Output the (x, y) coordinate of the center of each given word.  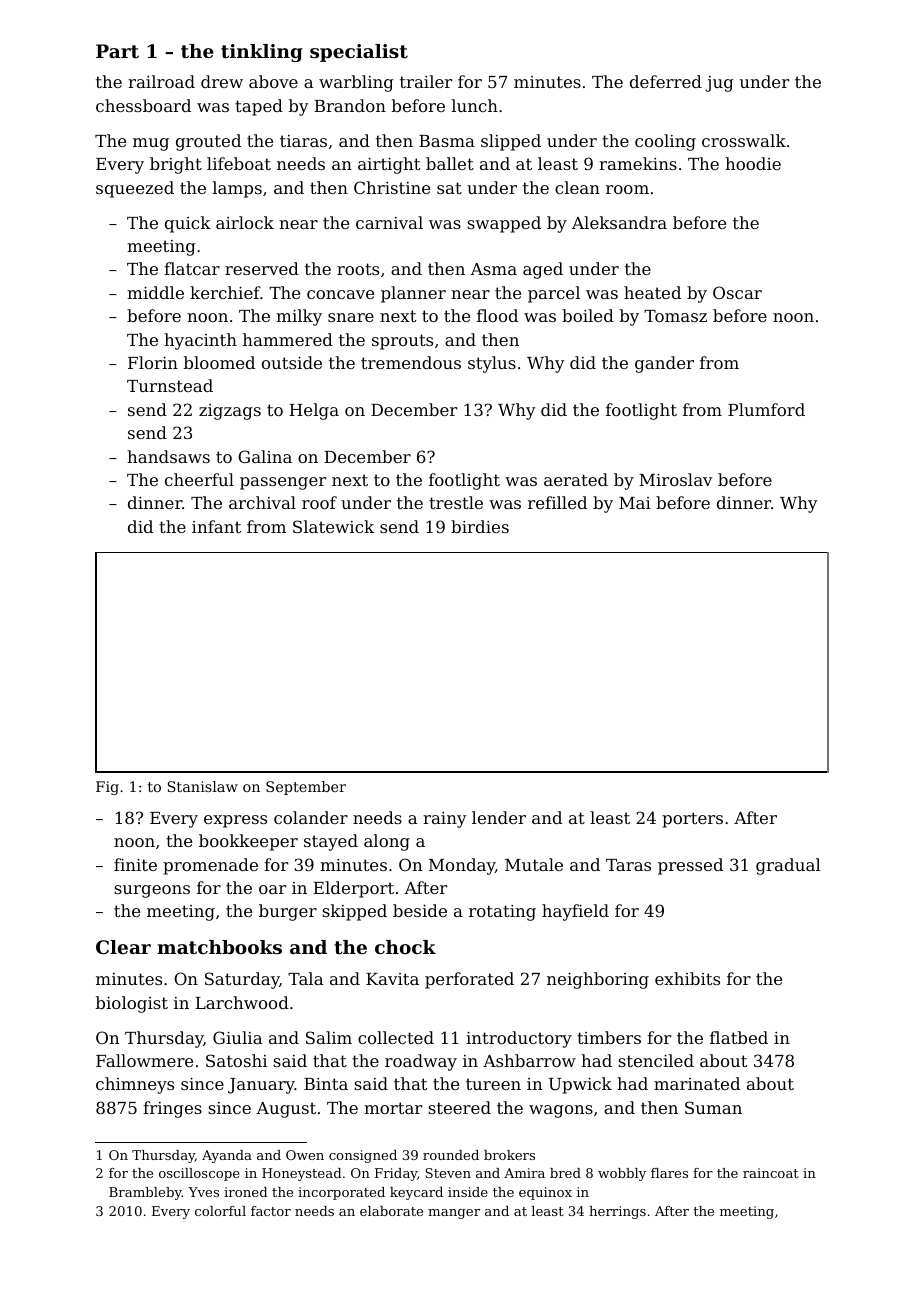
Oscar (737, 292)
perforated (469, 980)
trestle (456, 502)
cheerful (199, 479)
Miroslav (676, 479)
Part (117, 51)
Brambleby (145, 1193)
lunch (475, 105)
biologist (132, 1004)
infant (216, 526)
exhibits (687, 978)
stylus (492, 364)
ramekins (638, 163)
